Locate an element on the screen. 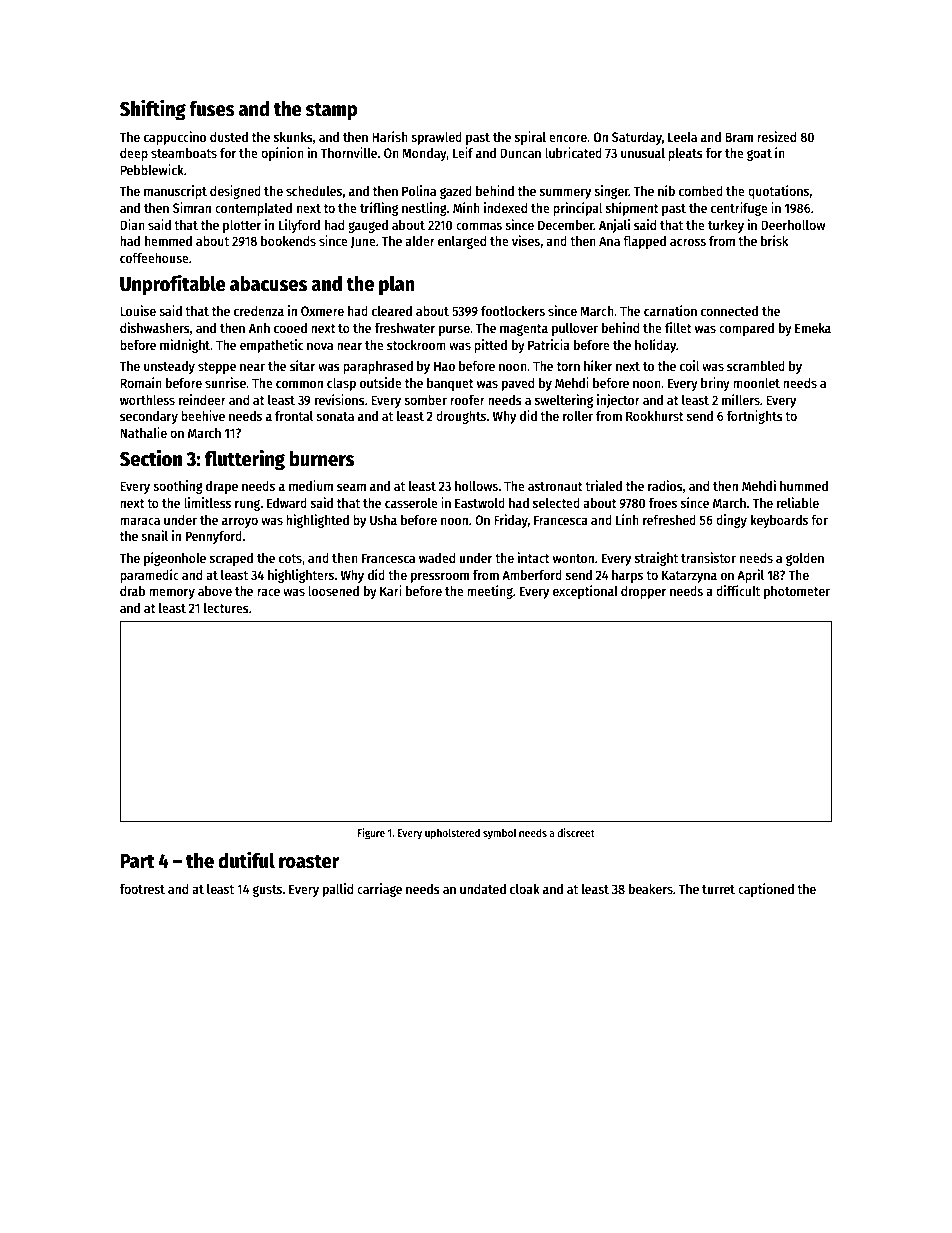 The image size is (952, 1233). meeting is located at coordinates (490, 592).
